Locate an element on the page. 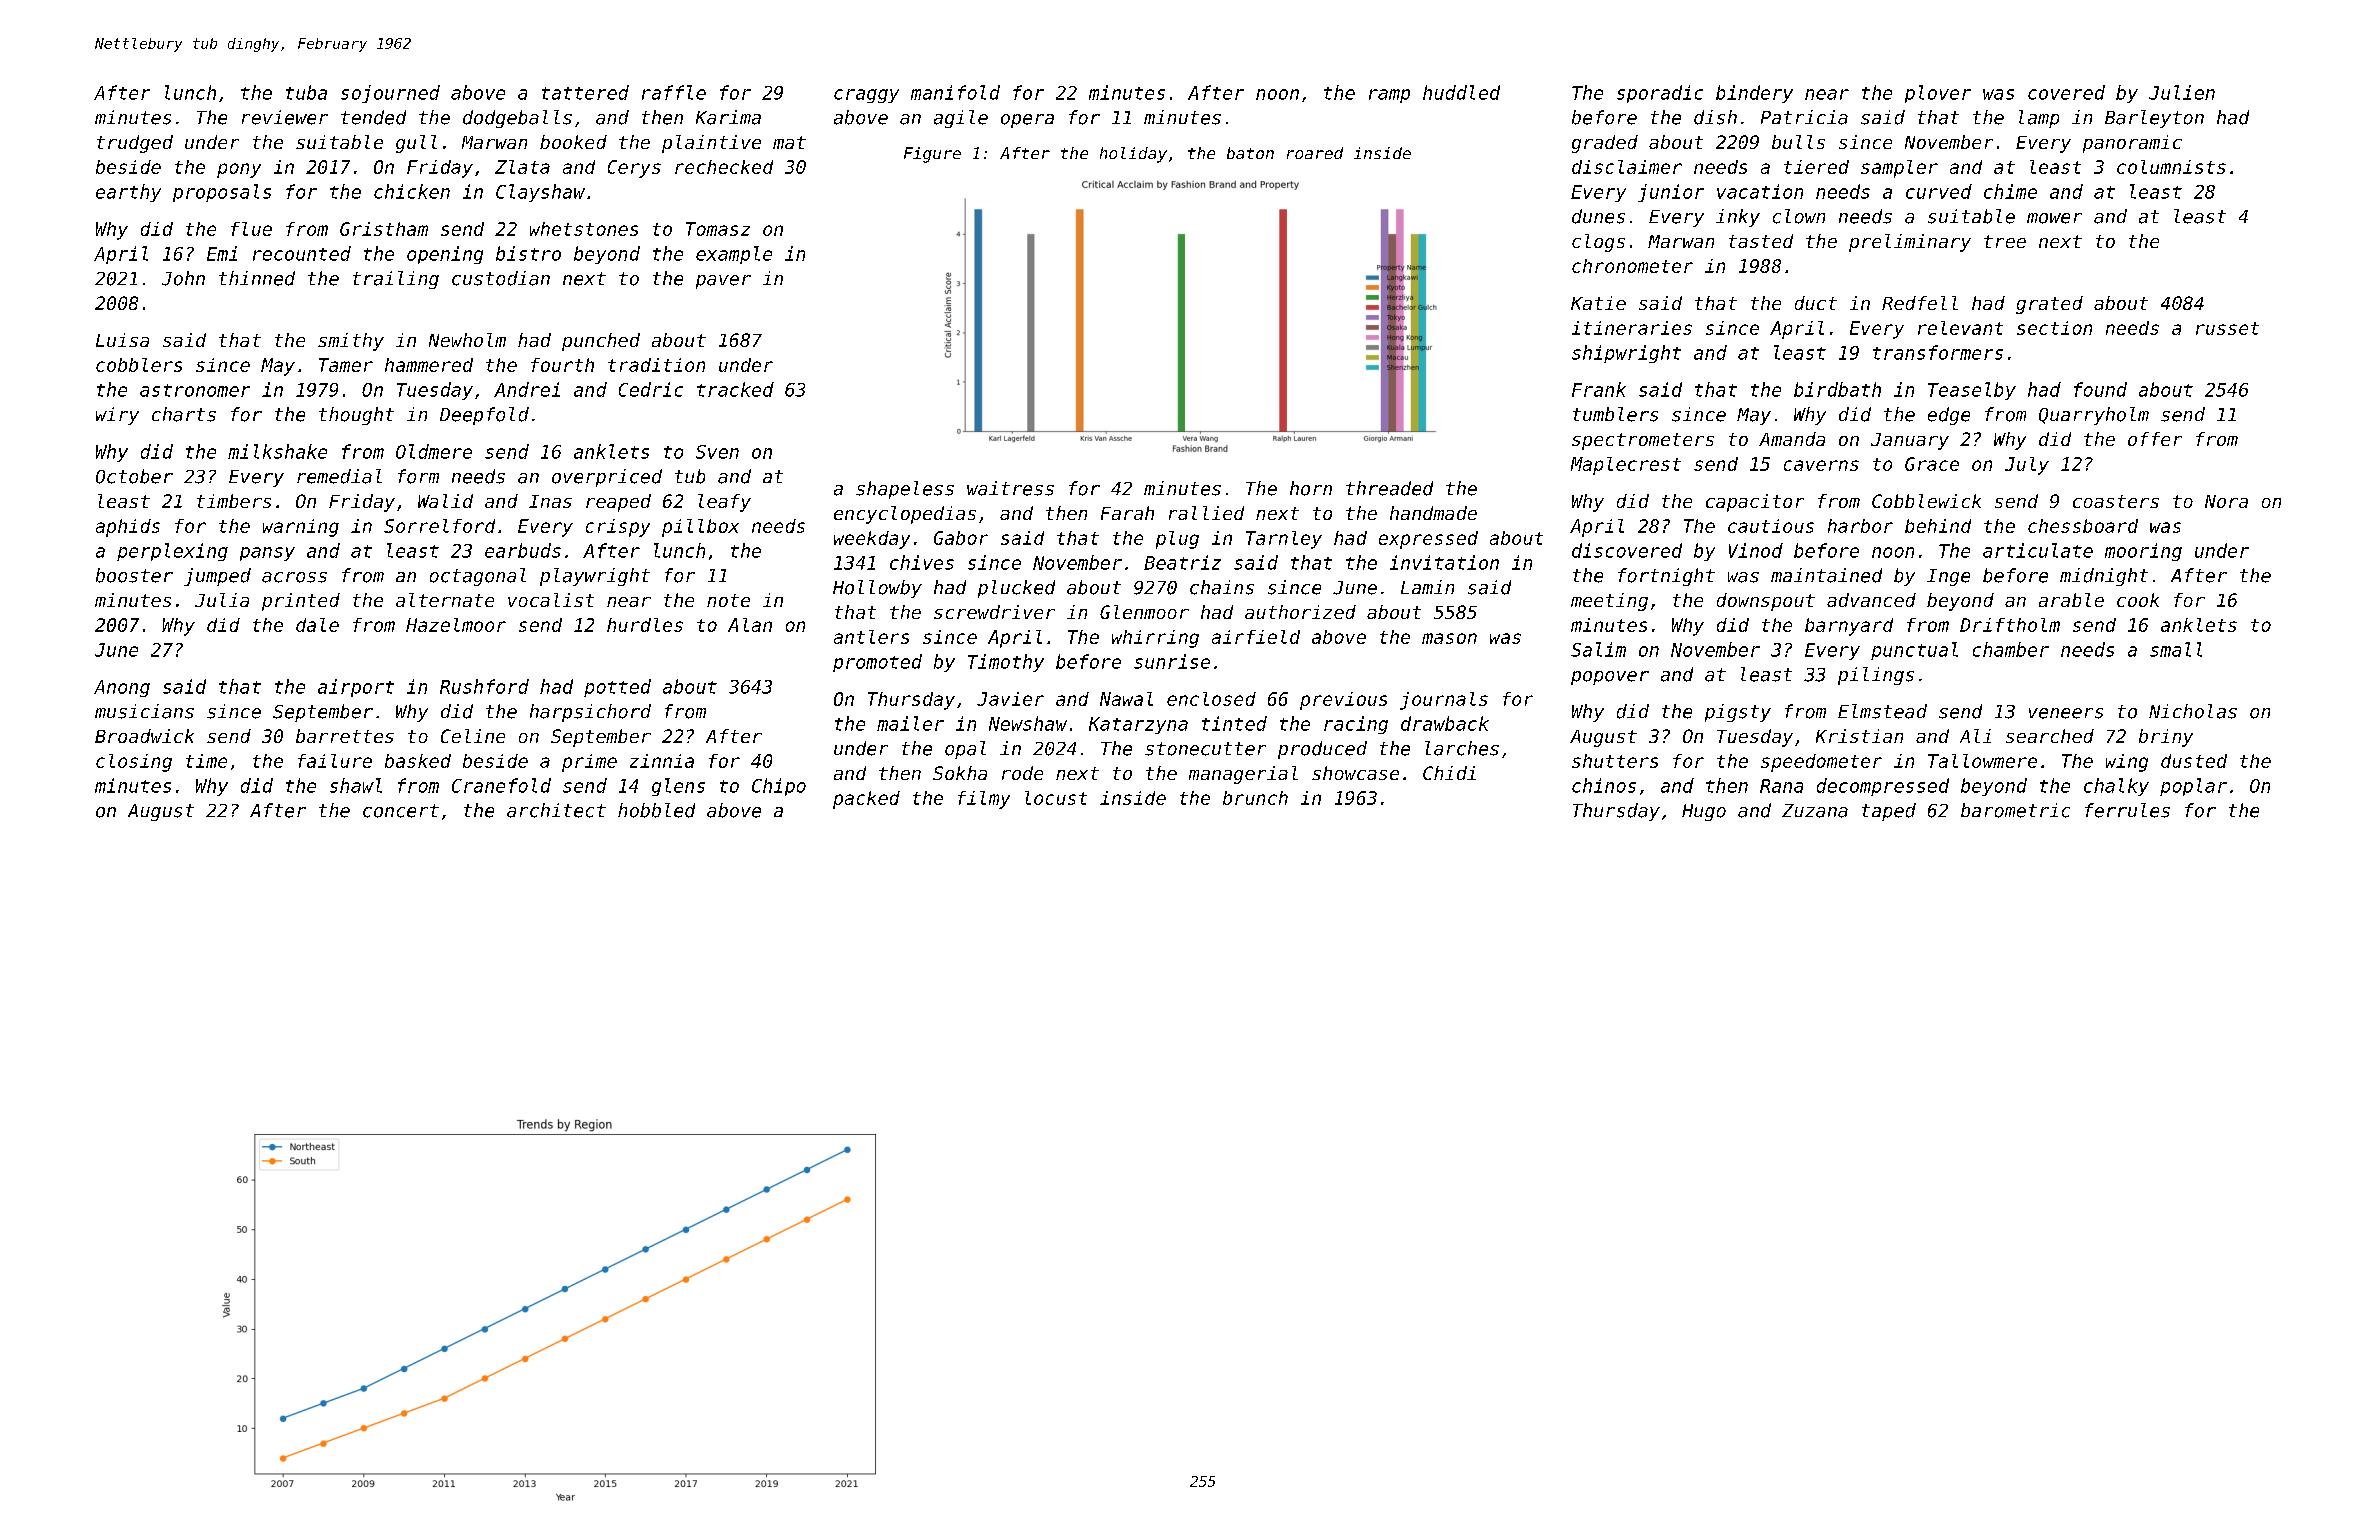 The height and width of the image is (1540, 2380). manifold is located at coordinates (955, 92).
